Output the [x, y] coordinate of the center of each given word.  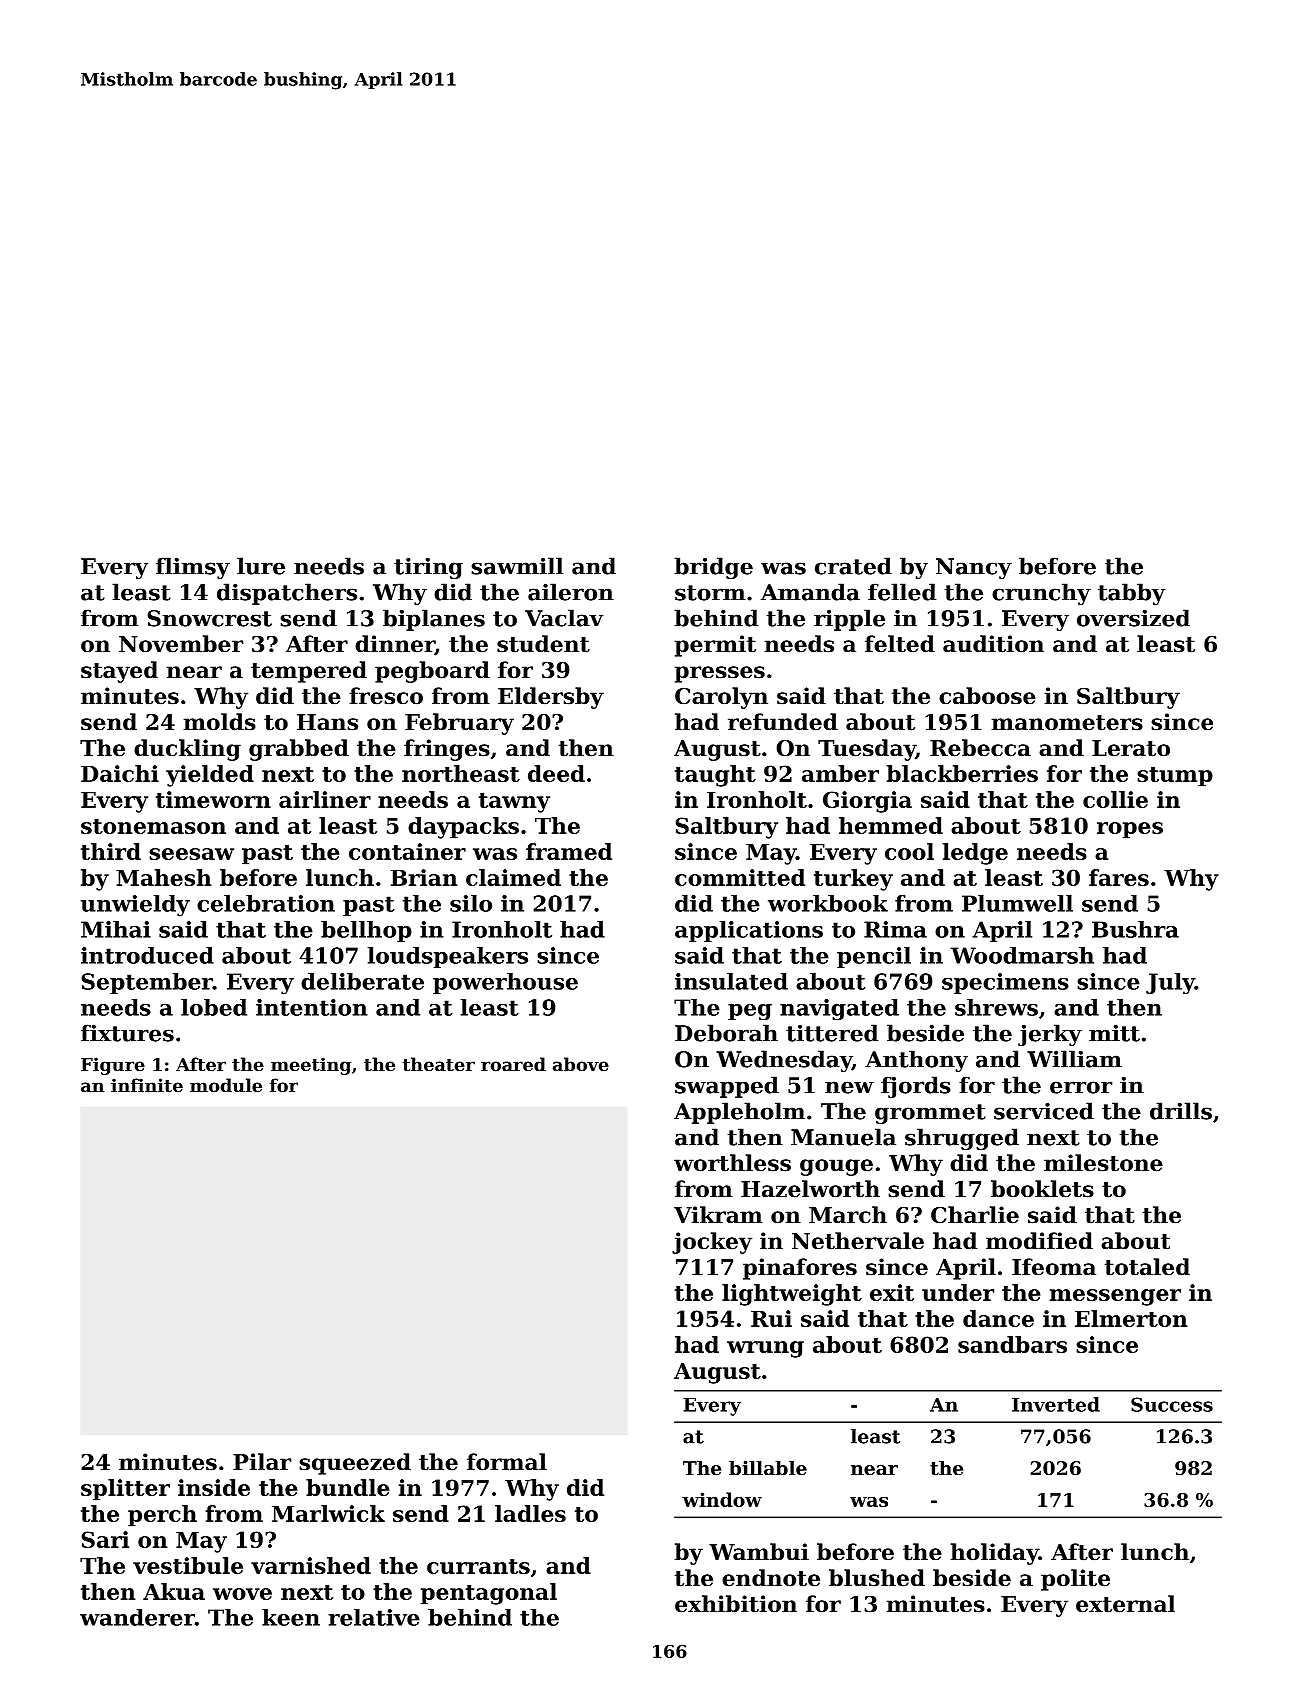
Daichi [120, 773]
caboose [987, 696]
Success [1172, 1404]
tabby [1131, 594]
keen [291, 1617]
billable [768, 1467]
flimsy [193, 568]
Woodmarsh [1022, 955]
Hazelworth [810, 1189]
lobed [214, 1007]
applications [749, 931]
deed [556, 773]
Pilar [262, 1462]
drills [1181, 1111]
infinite [147, 1085]
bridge [713, 568]
